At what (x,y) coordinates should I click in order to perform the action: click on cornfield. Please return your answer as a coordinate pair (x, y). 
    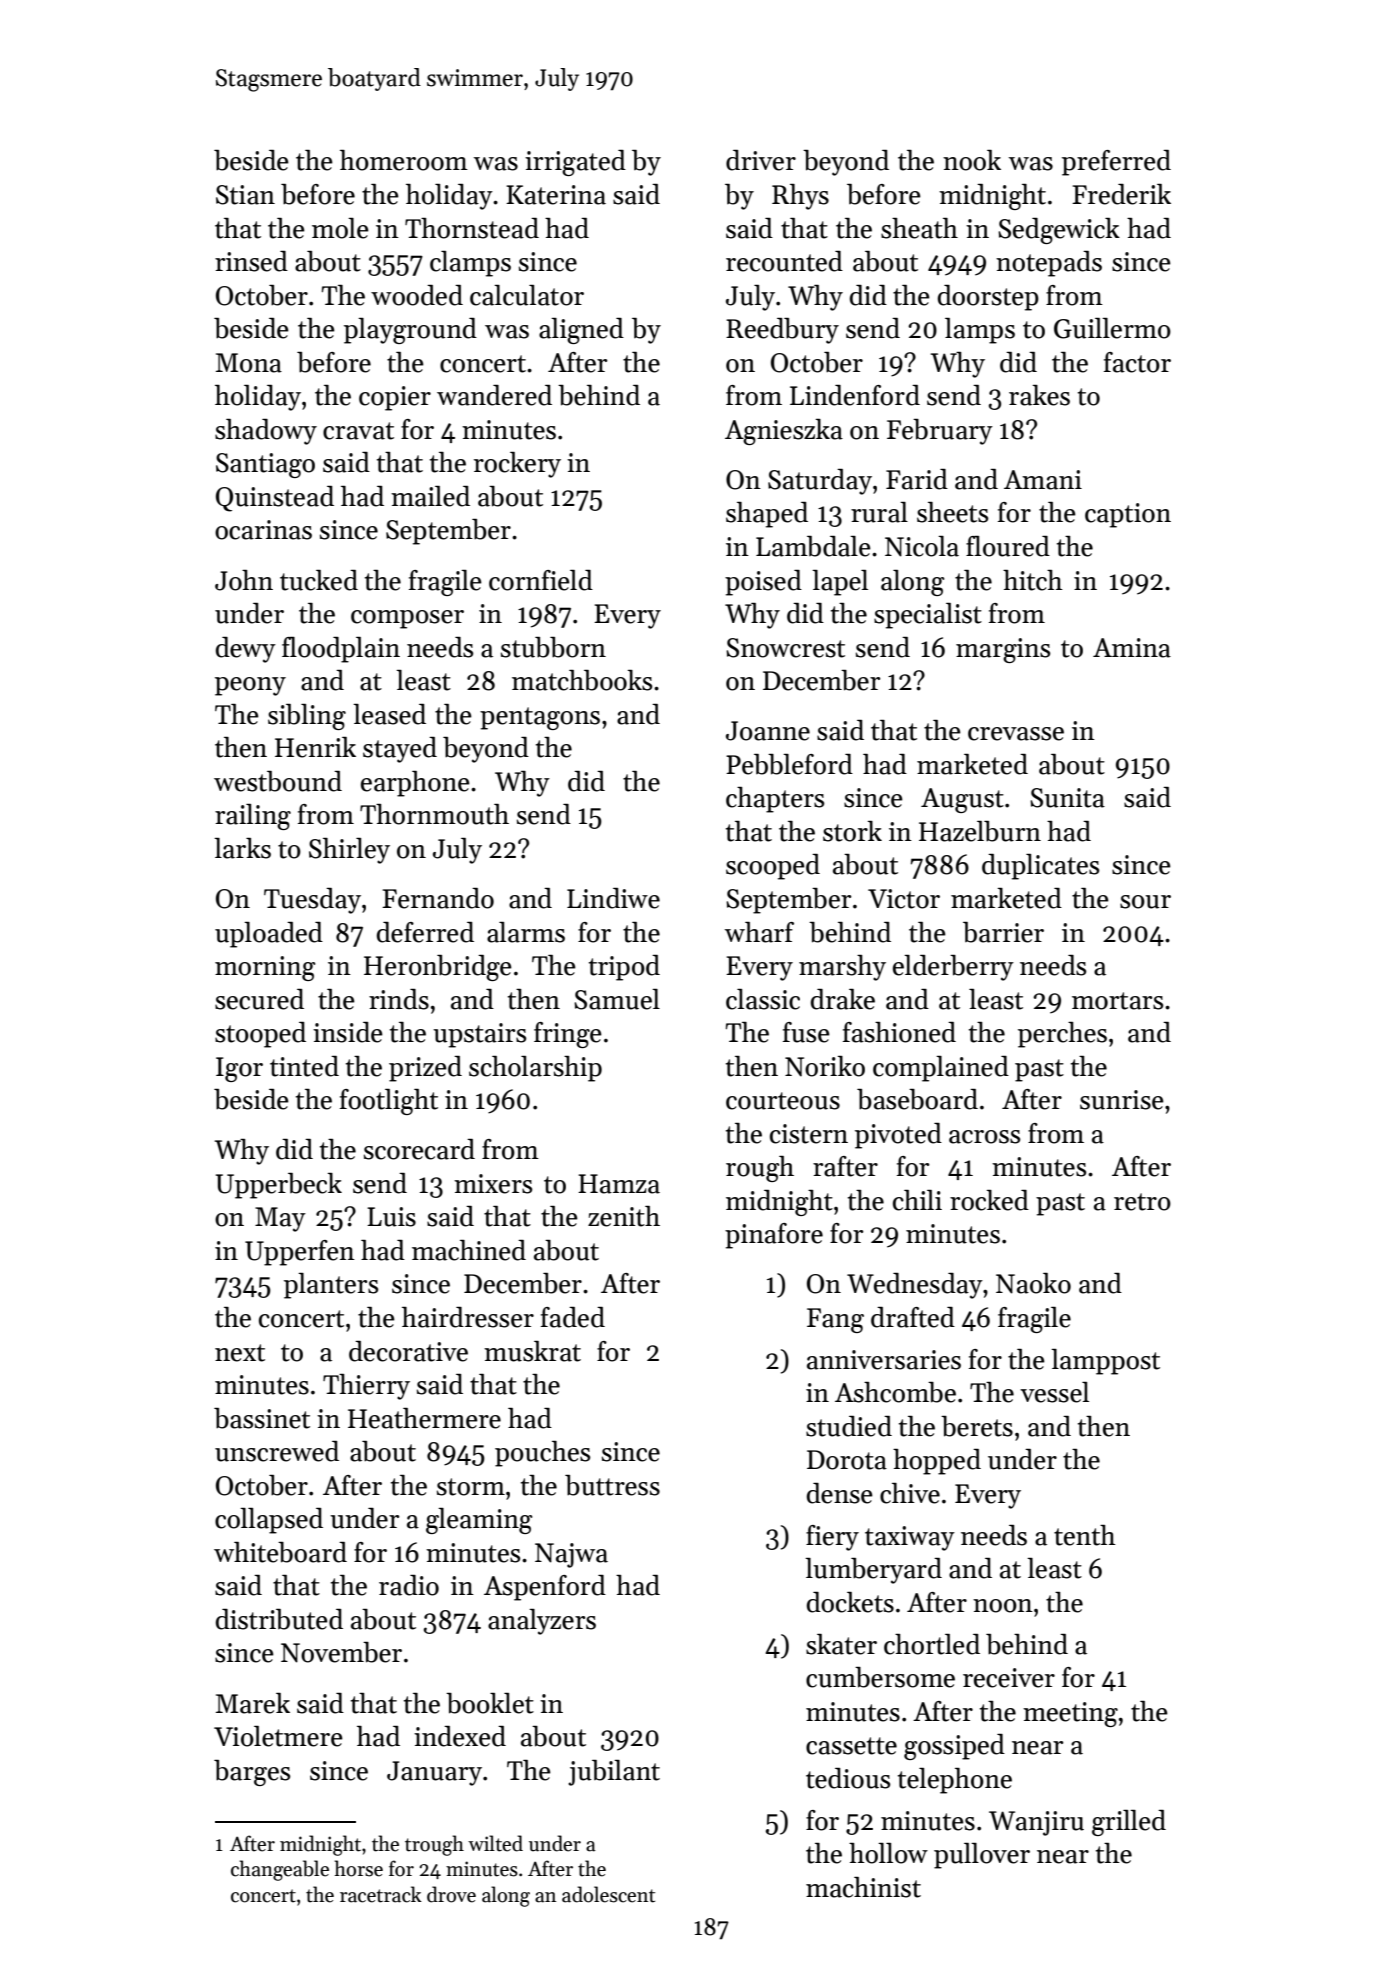
    Looking at the image, I should click on (541, 580).
